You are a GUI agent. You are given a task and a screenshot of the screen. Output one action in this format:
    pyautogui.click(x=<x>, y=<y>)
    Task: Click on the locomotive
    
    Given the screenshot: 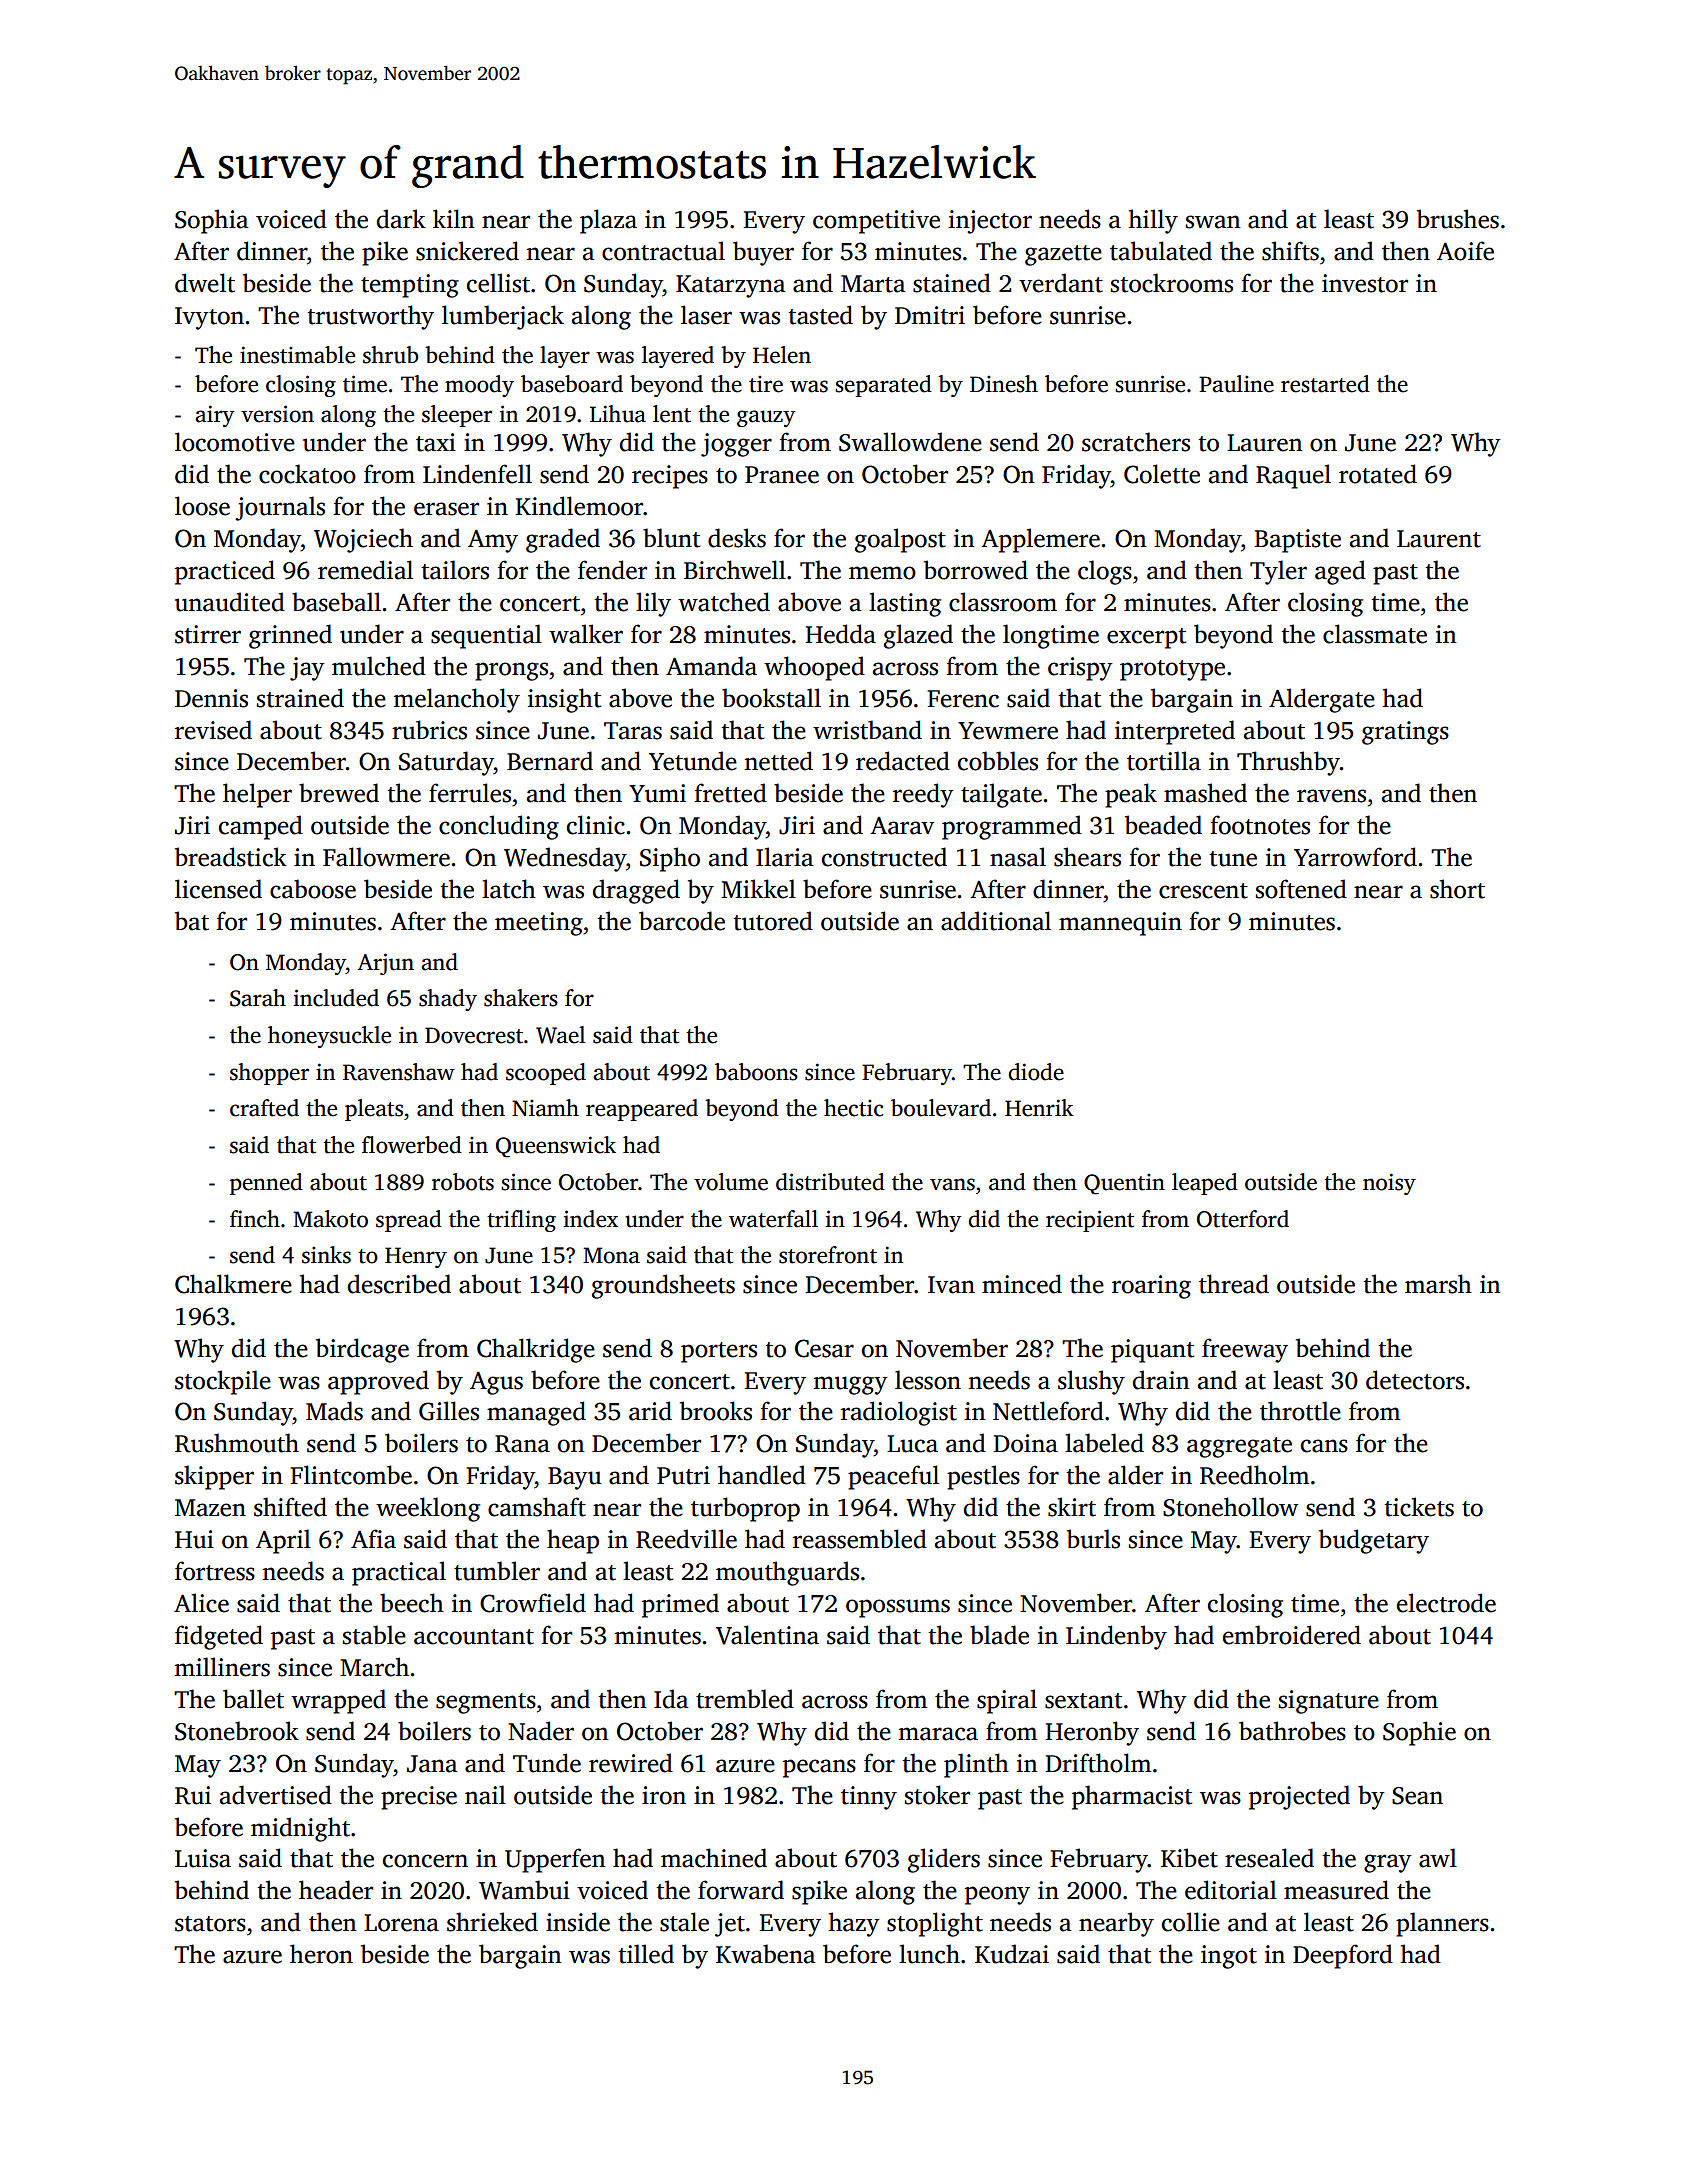 What is the action you would take?
    pyautogui.click(x=235, y=442)
